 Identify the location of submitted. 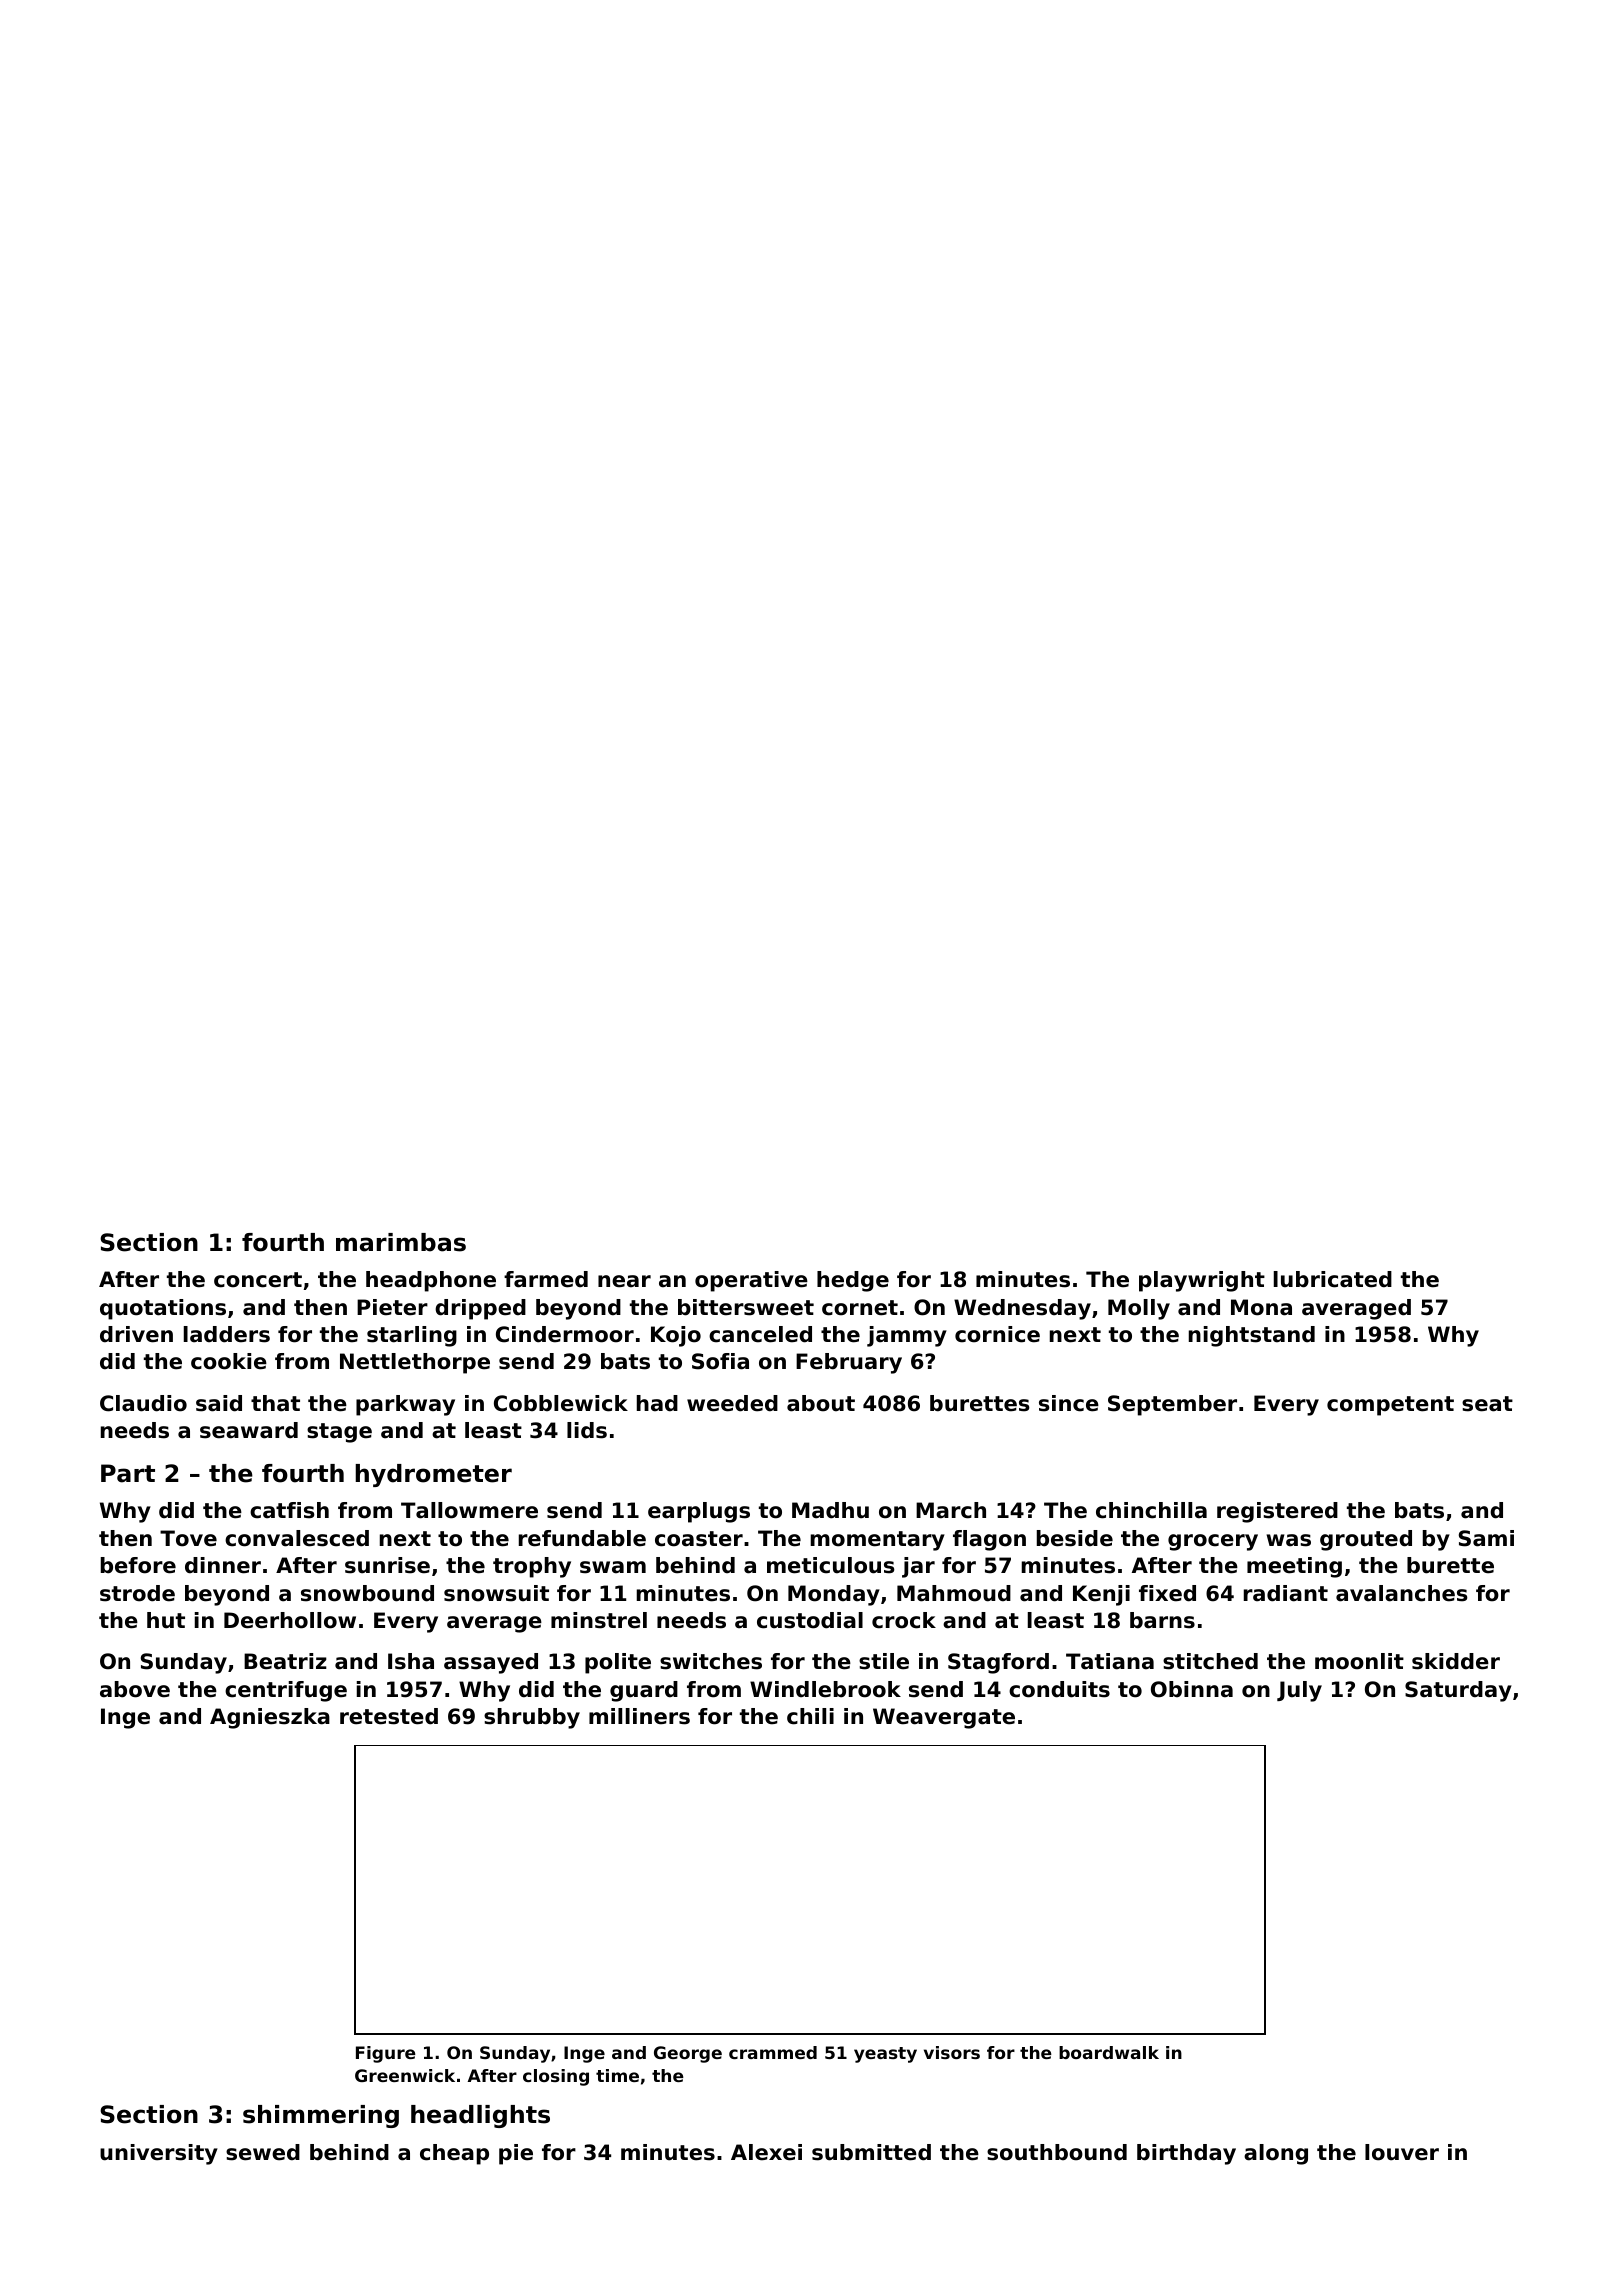
(871, 2152).
